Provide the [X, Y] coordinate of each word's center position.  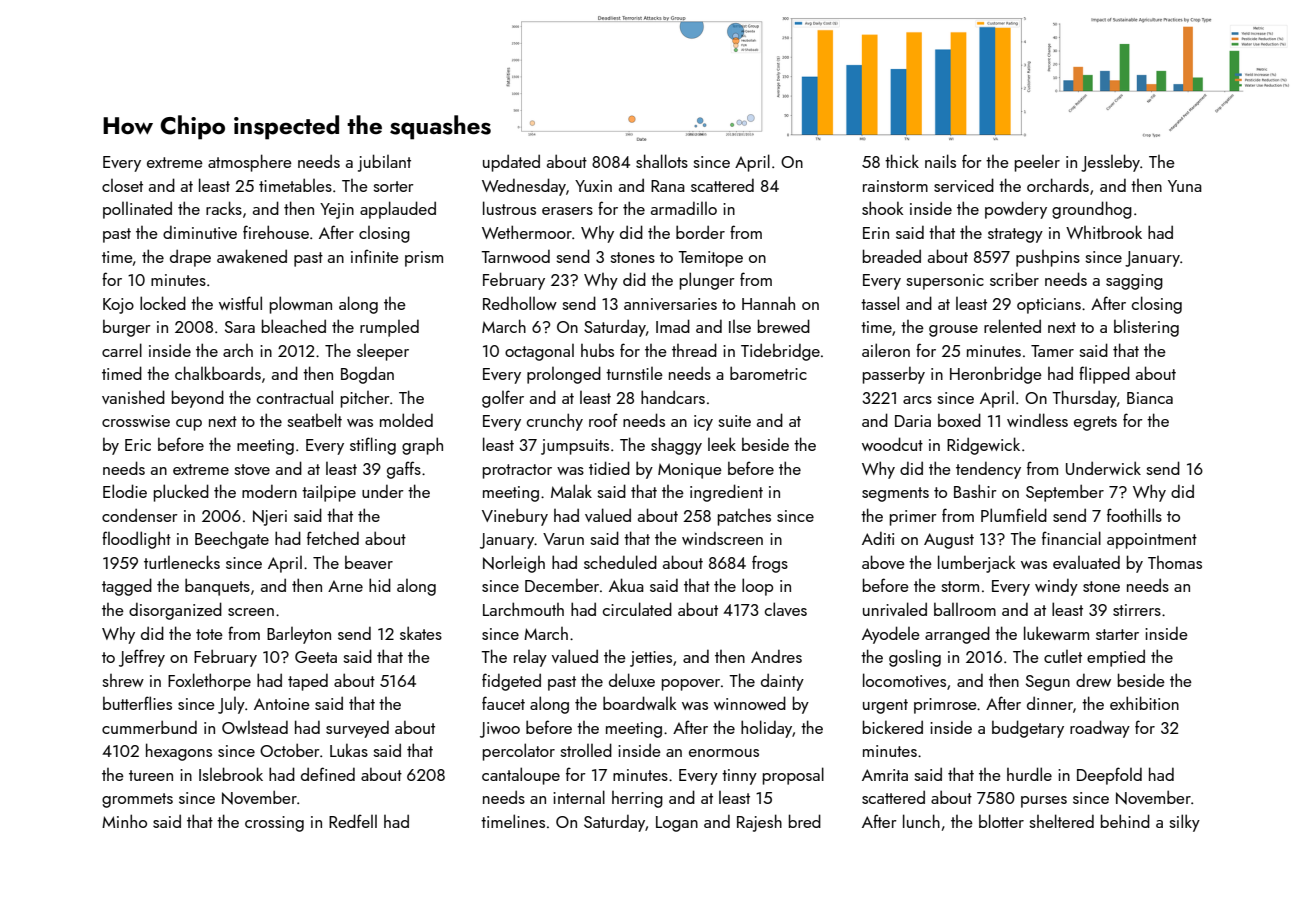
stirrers [1137, 610]
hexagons [179, 752]
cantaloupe [521, 776]
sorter [393, 186]
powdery [1016, 210]
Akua [626, 585]
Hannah [768, 303]
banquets [217, 587]
